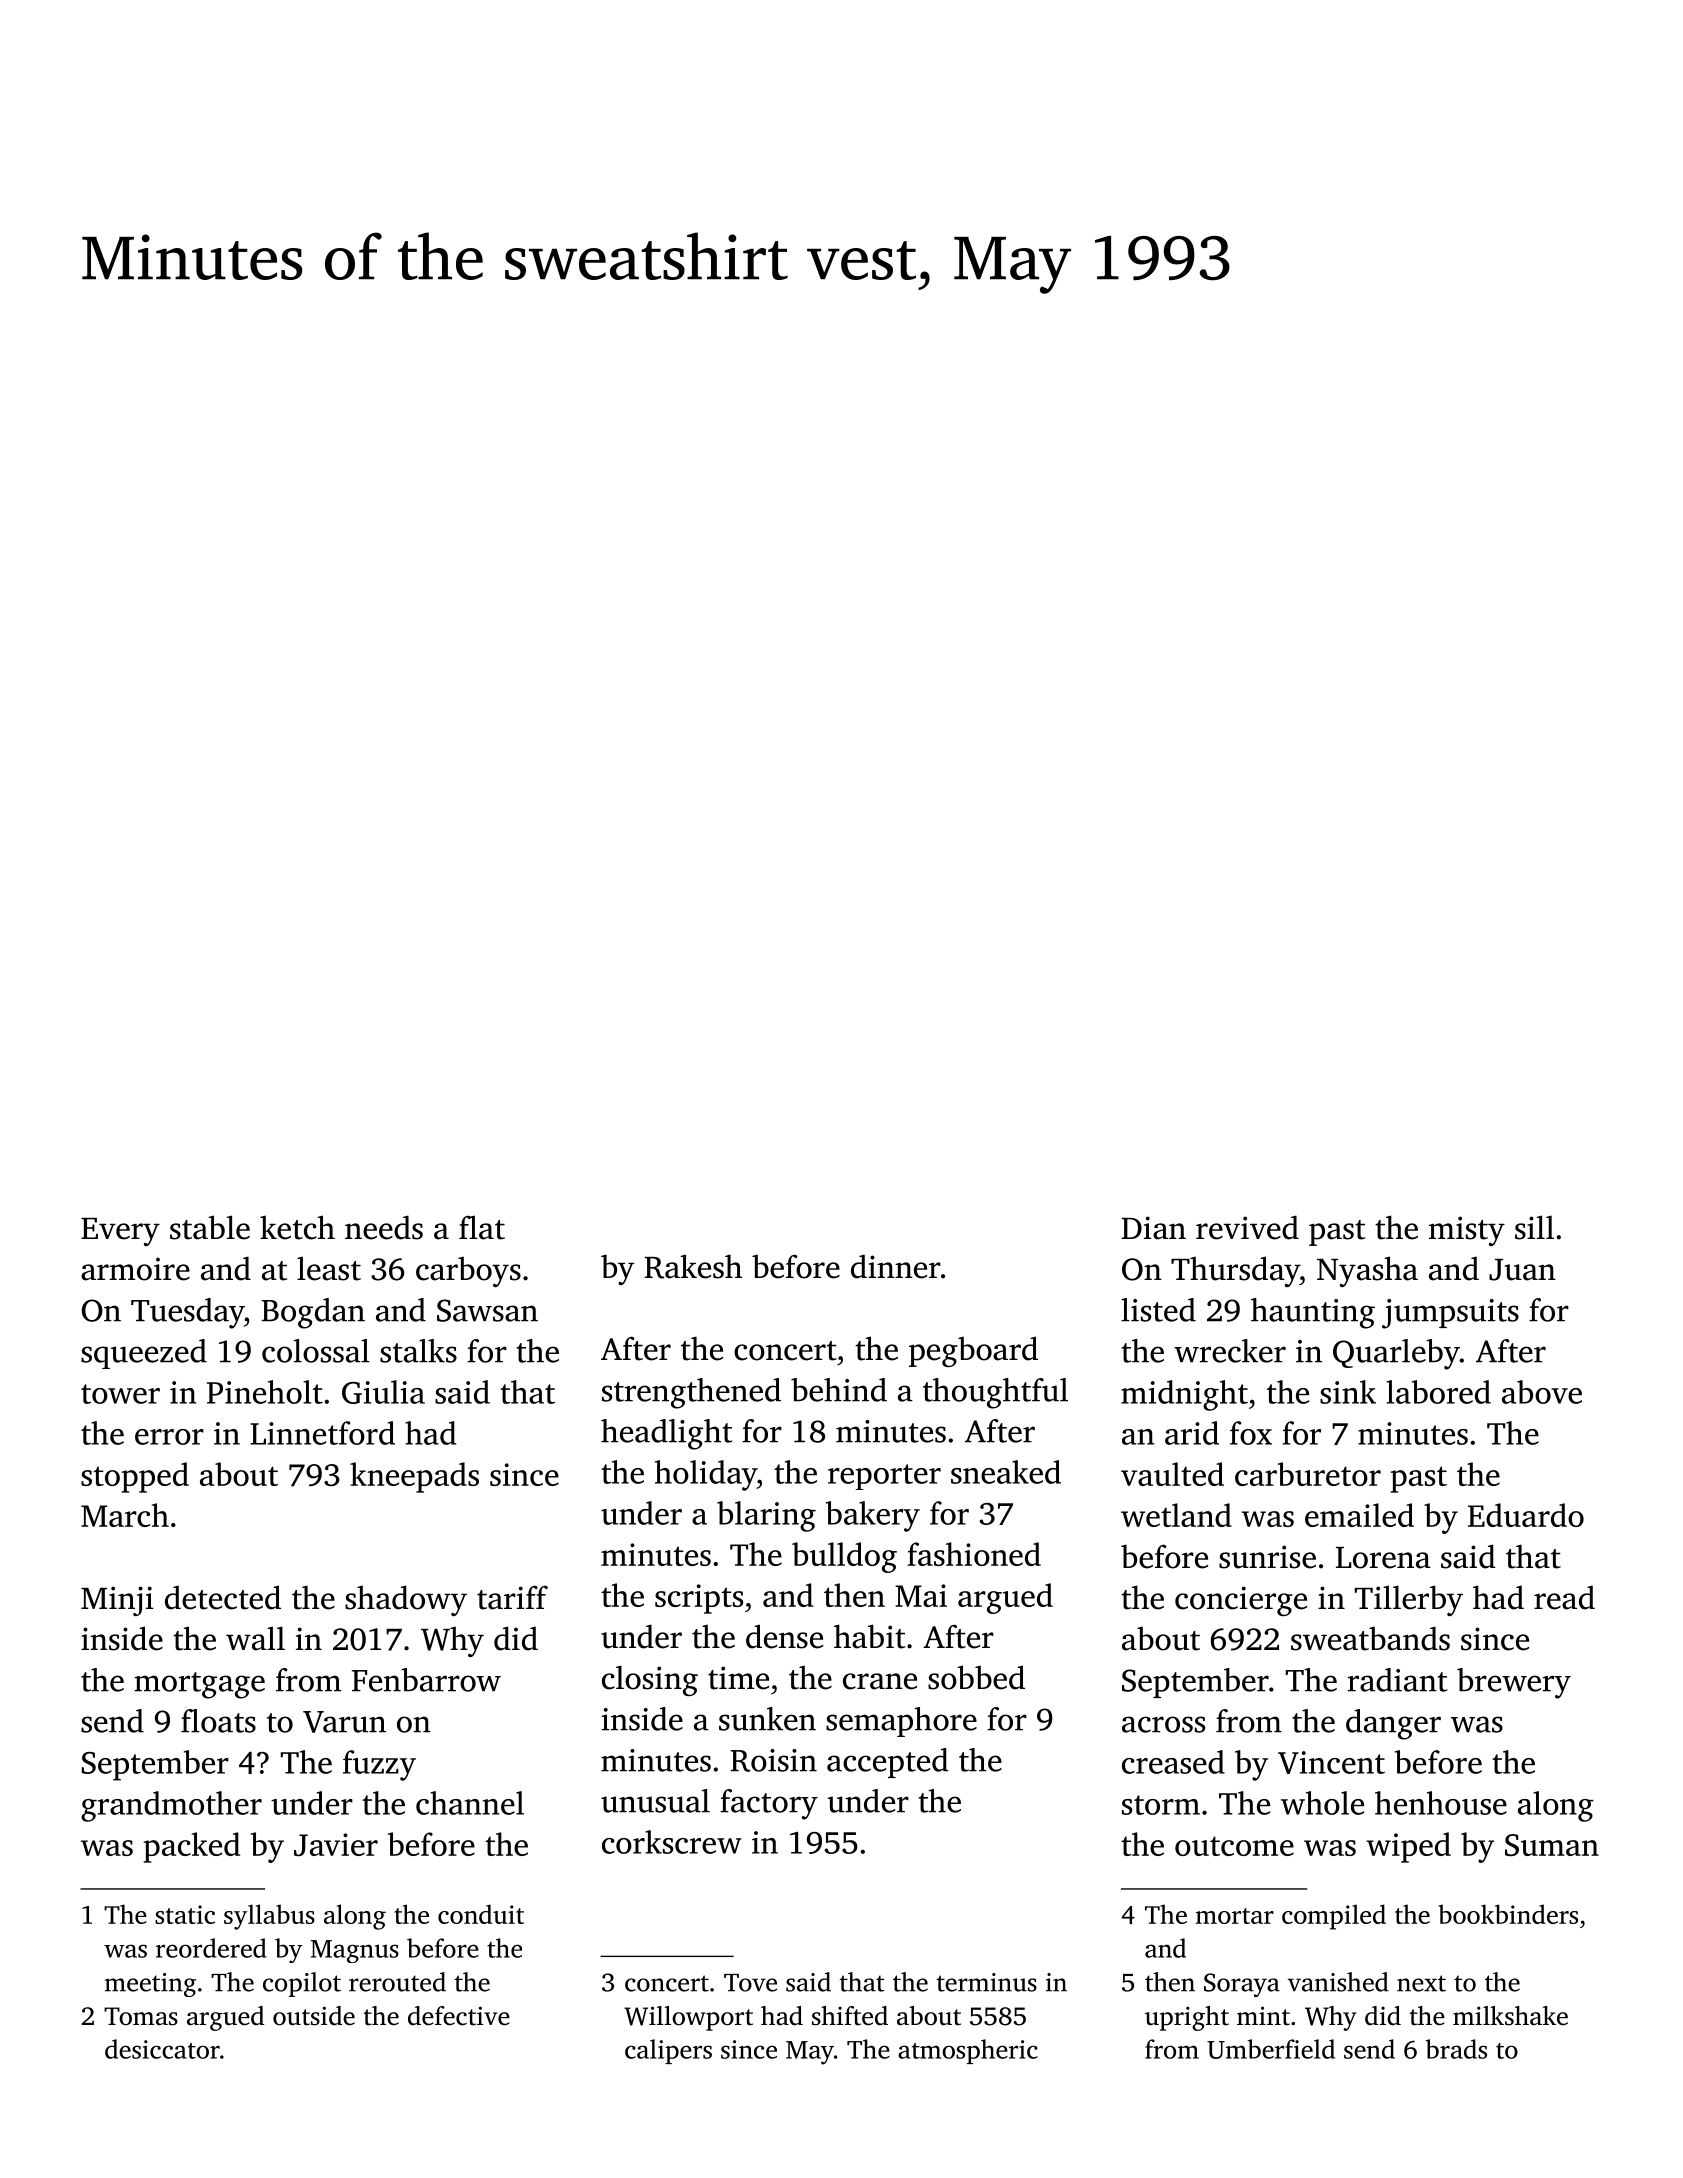 The image size is (1683, 2178). What do you see at coordinates (314, 2016) in the image?
I see `outside` at bounding box center [314, 2016].
